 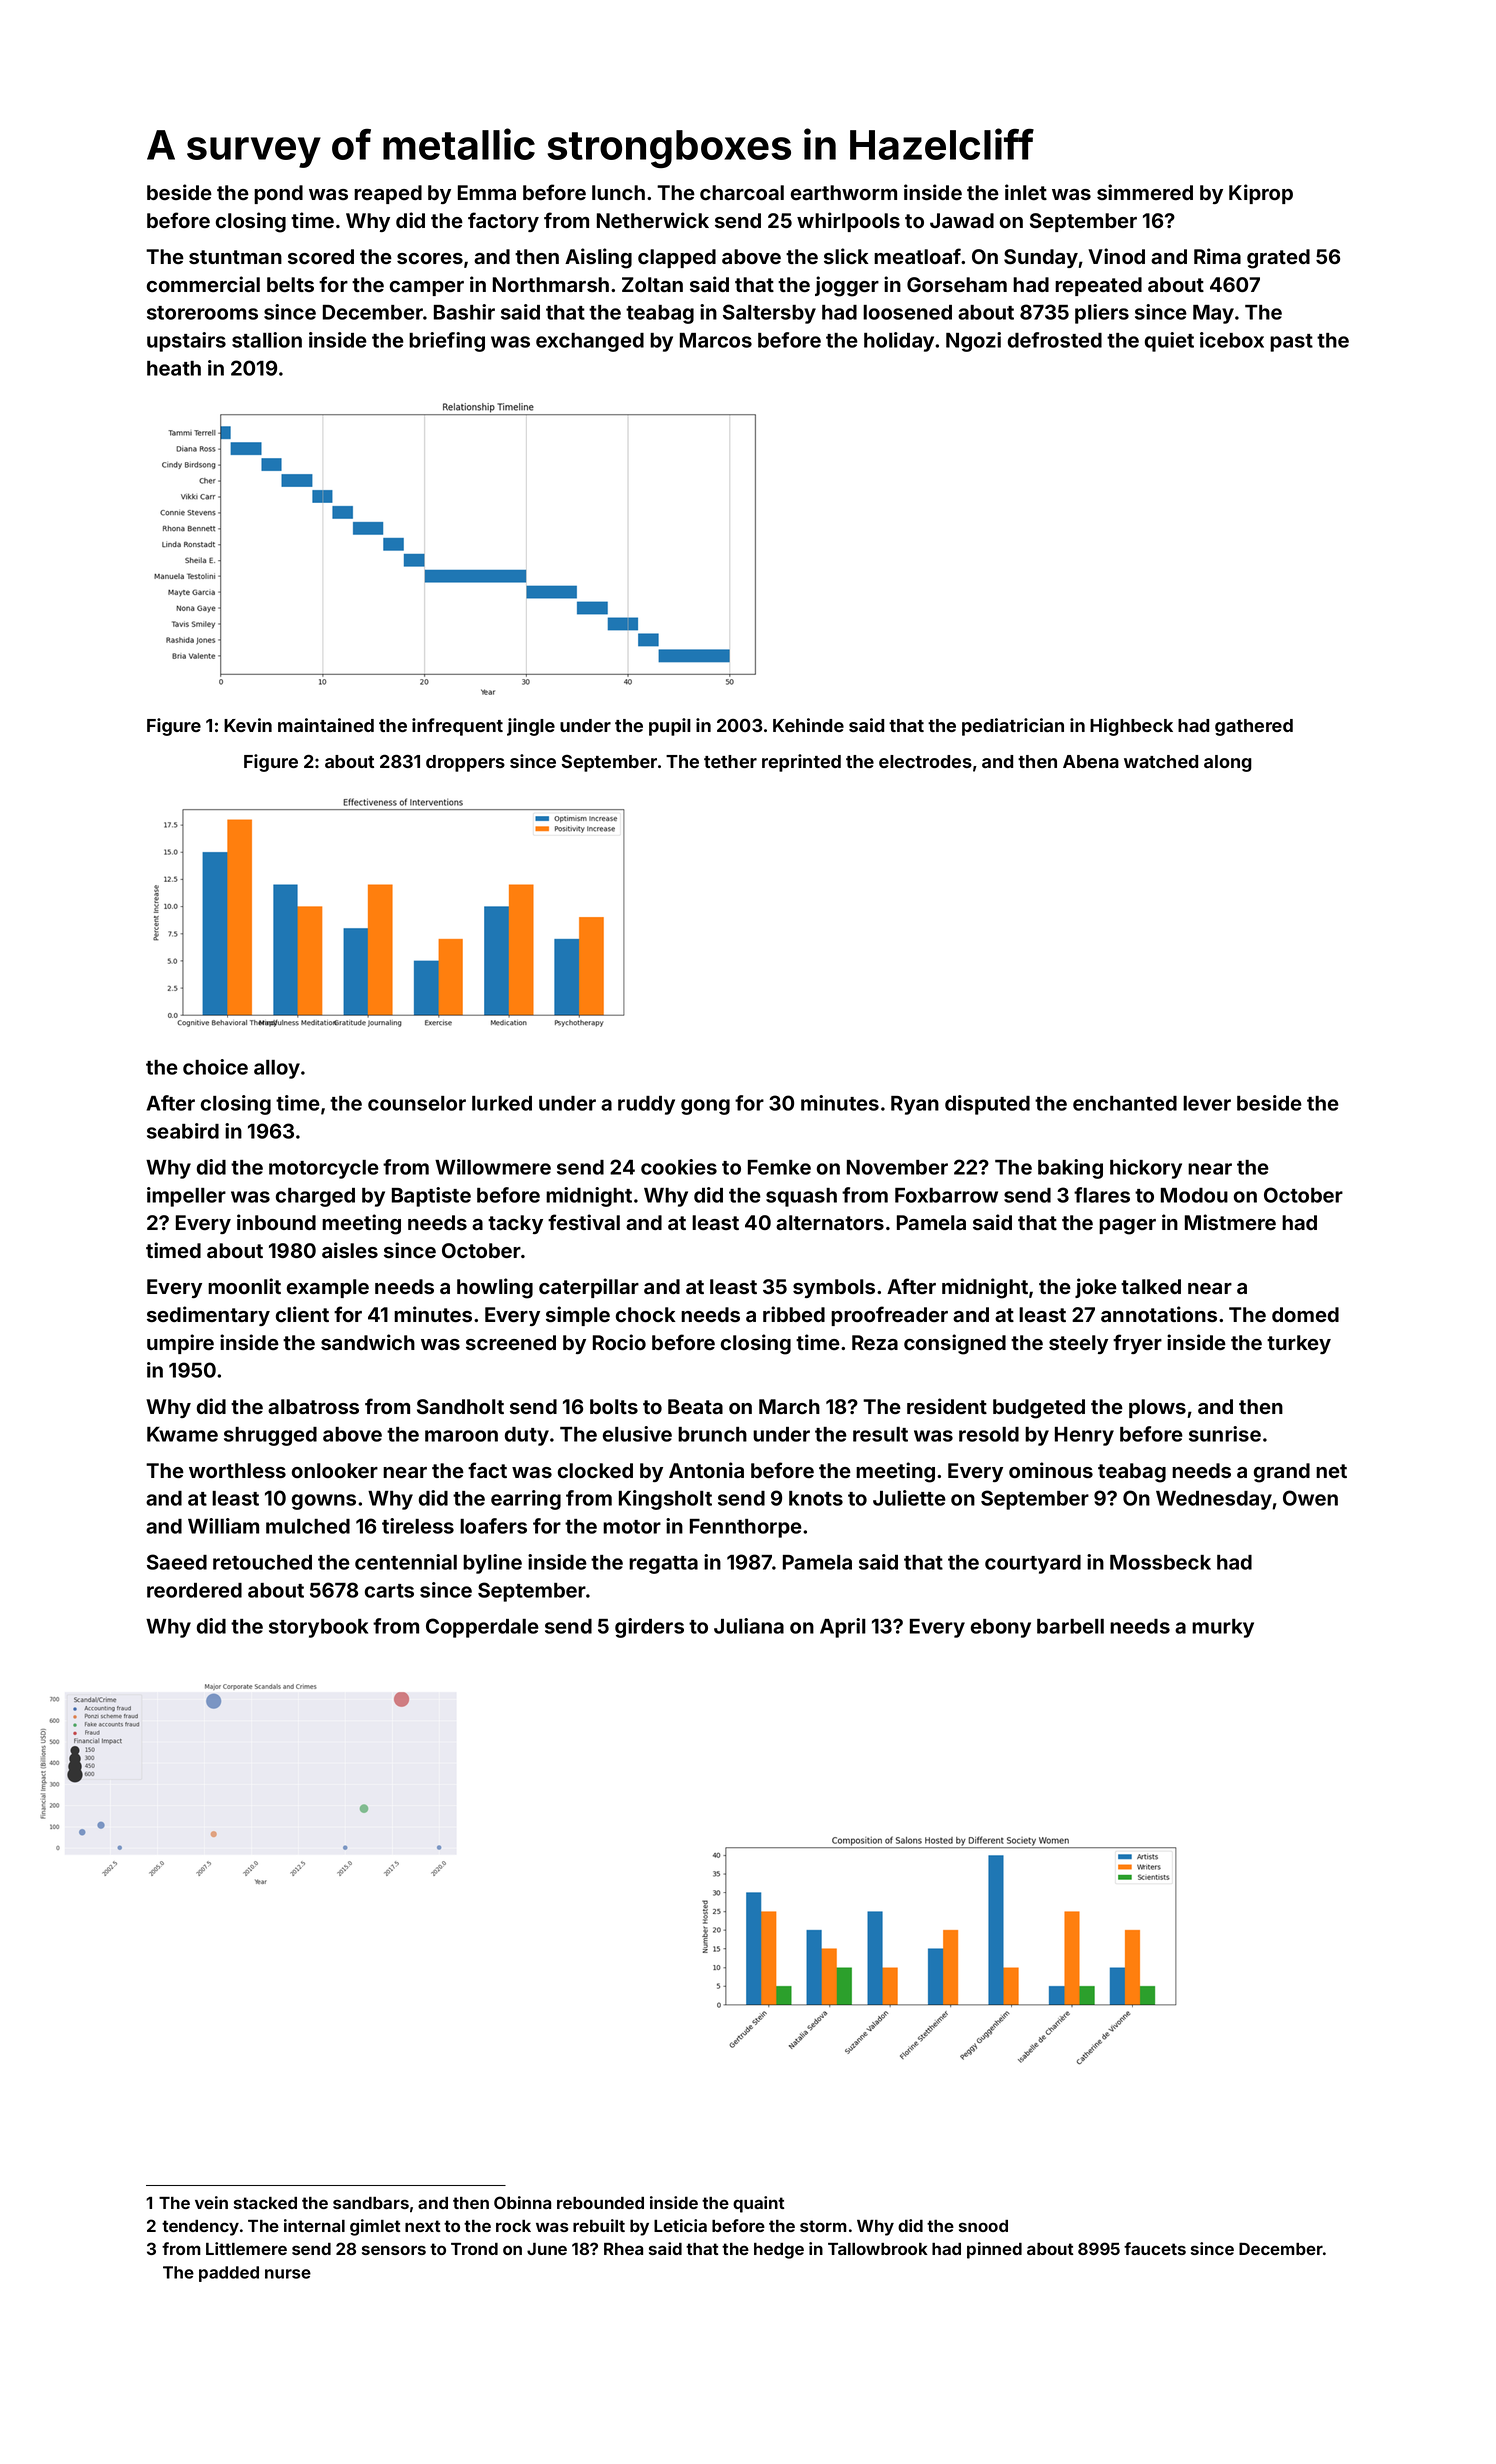 I want to click on Kevin, so click(x=248, y=725).
